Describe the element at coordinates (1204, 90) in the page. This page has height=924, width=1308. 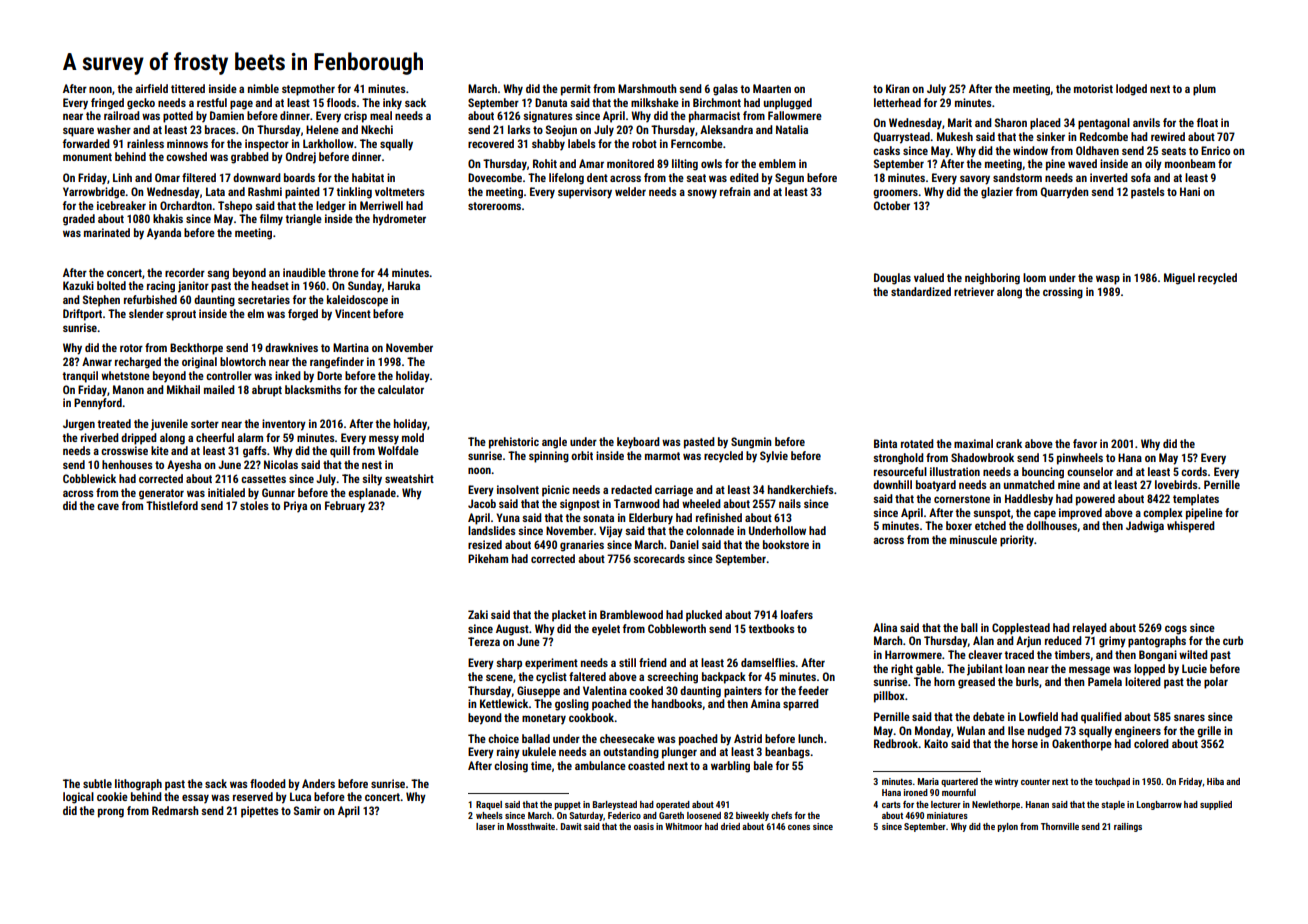
I see `plum` at that location.
